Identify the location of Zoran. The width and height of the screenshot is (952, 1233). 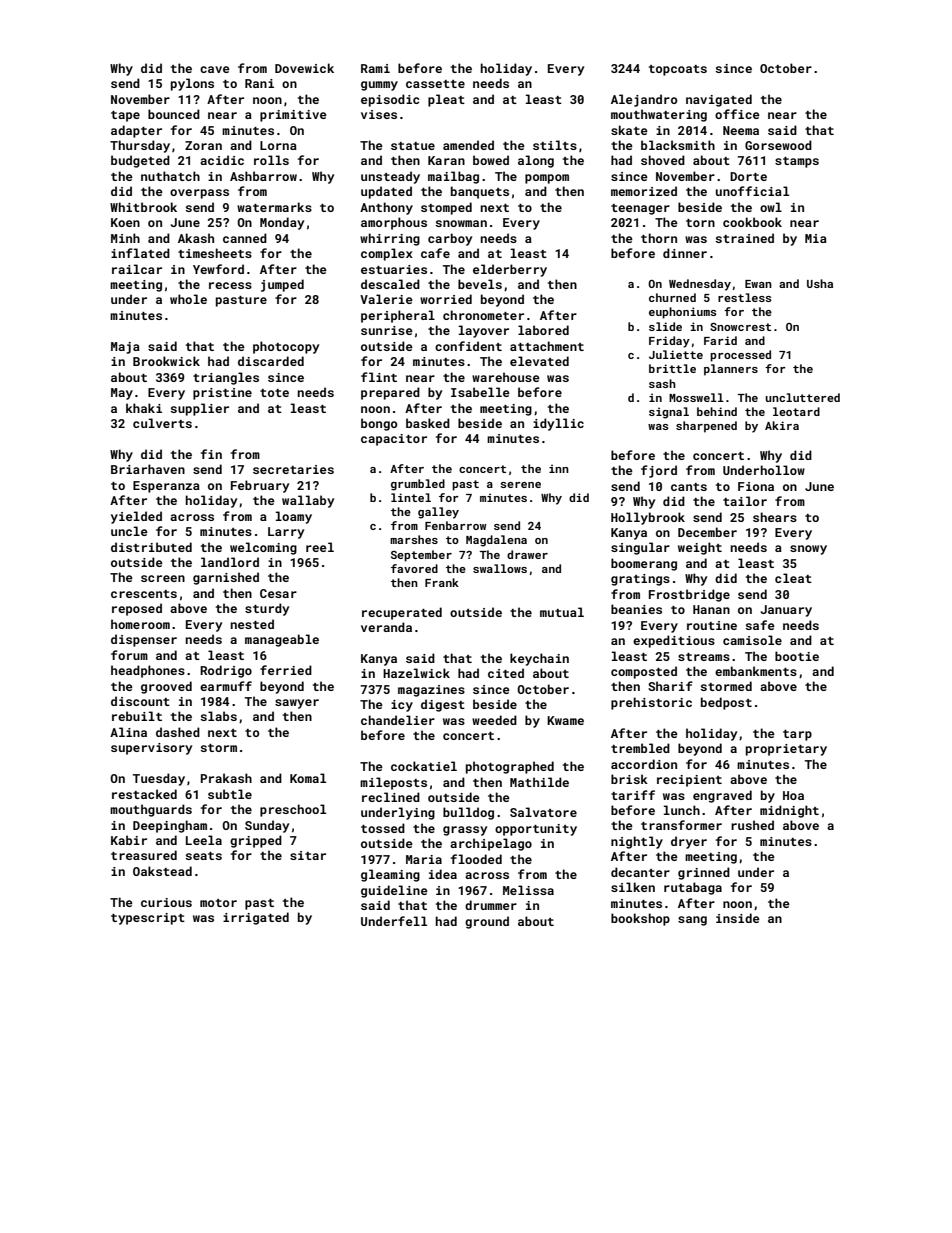
(203, 145).
